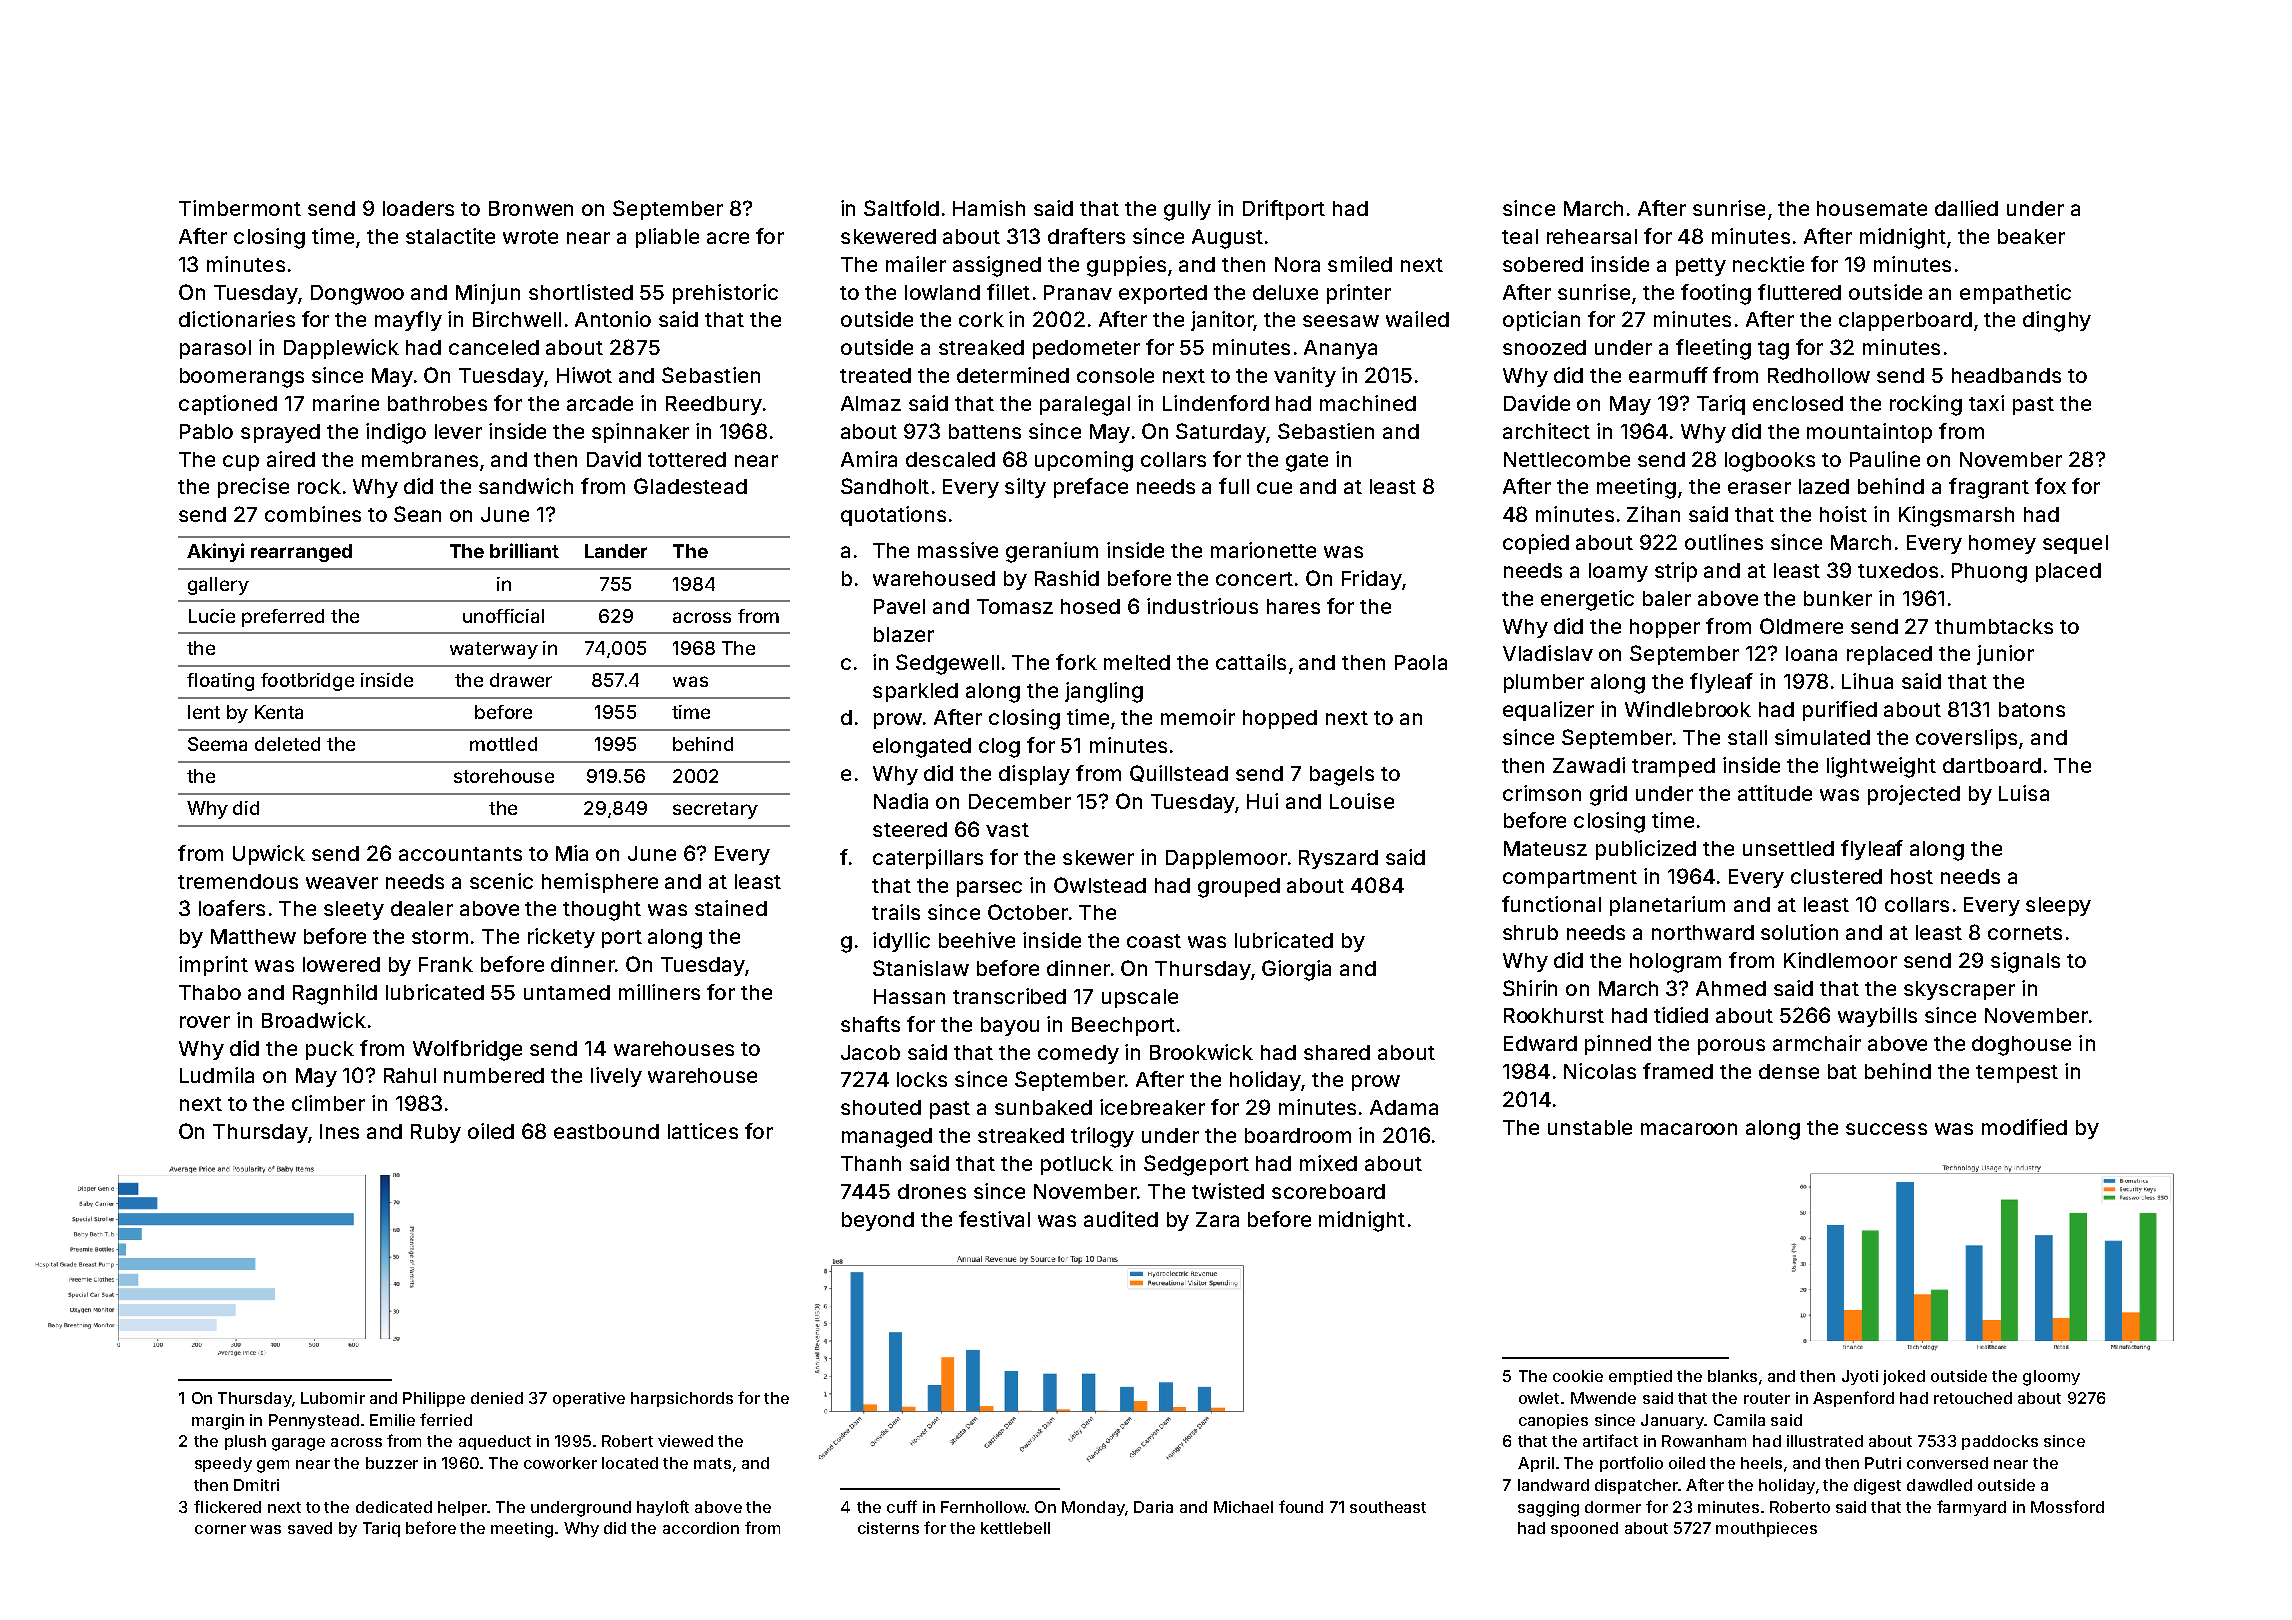 Image resolution: width=2292 pixels, height=1620 pixels. What do you see at coordinates (1548, 711) in the document?
I see `equalizer` at bounding box center [1548, 711].
